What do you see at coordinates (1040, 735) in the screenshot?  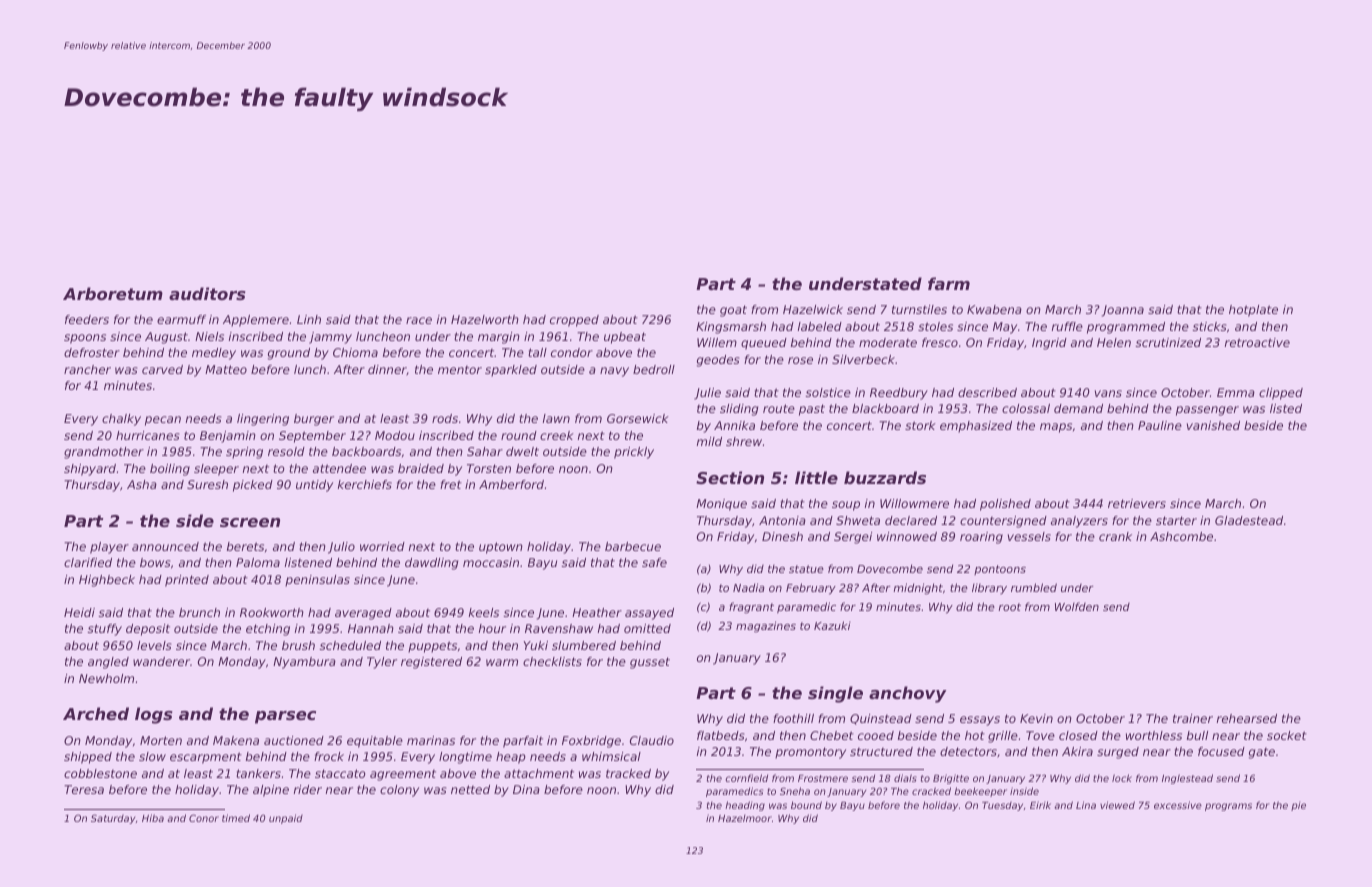 I see `Tove` at bounding box center [1040, 735].
